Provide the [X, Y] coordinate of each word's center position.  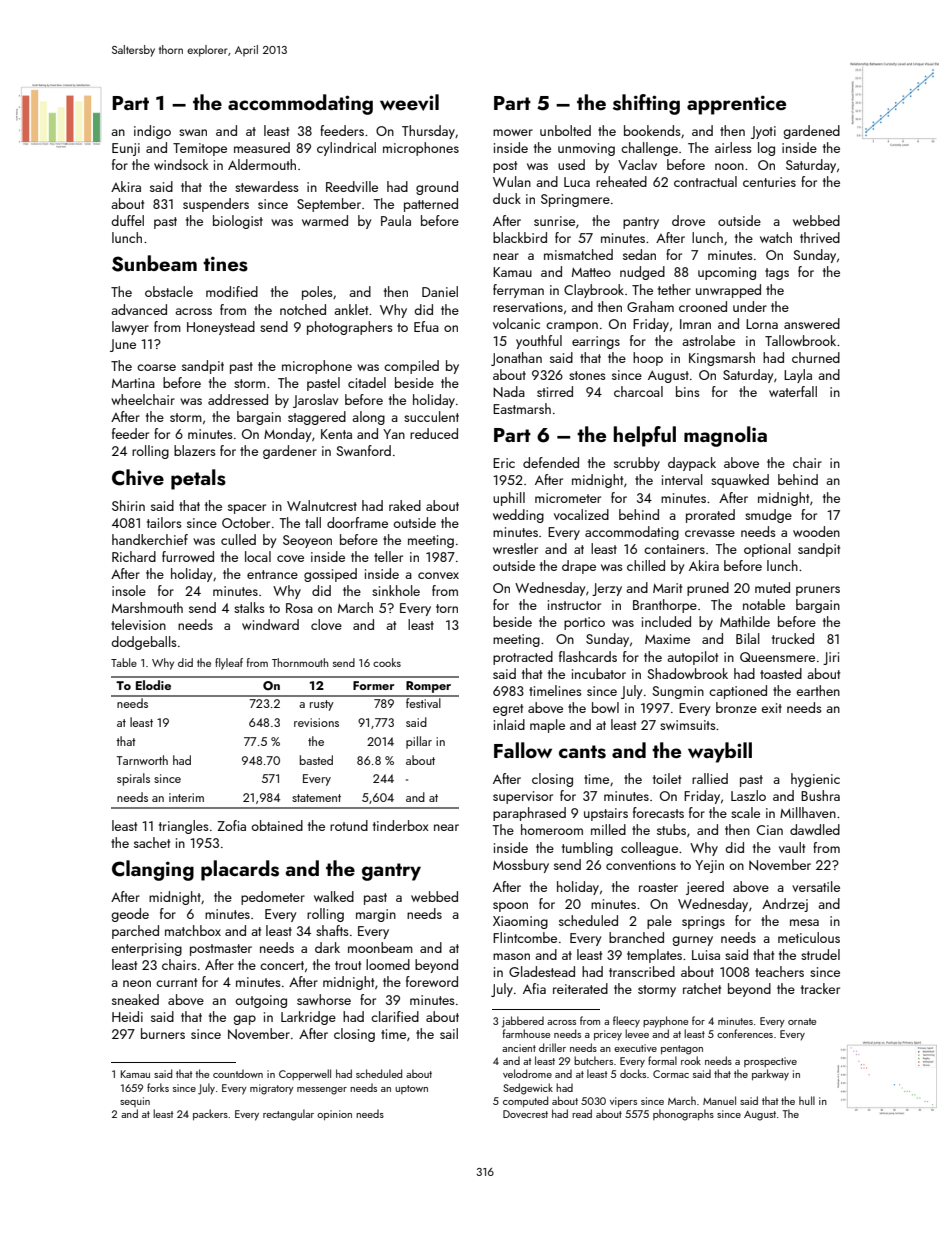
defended [551, 462]
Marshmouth [147, 607]
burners [163, 1033]
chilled [646, 565]
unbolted [565, 130]
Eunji [126, 149]
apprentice [736, 105]
